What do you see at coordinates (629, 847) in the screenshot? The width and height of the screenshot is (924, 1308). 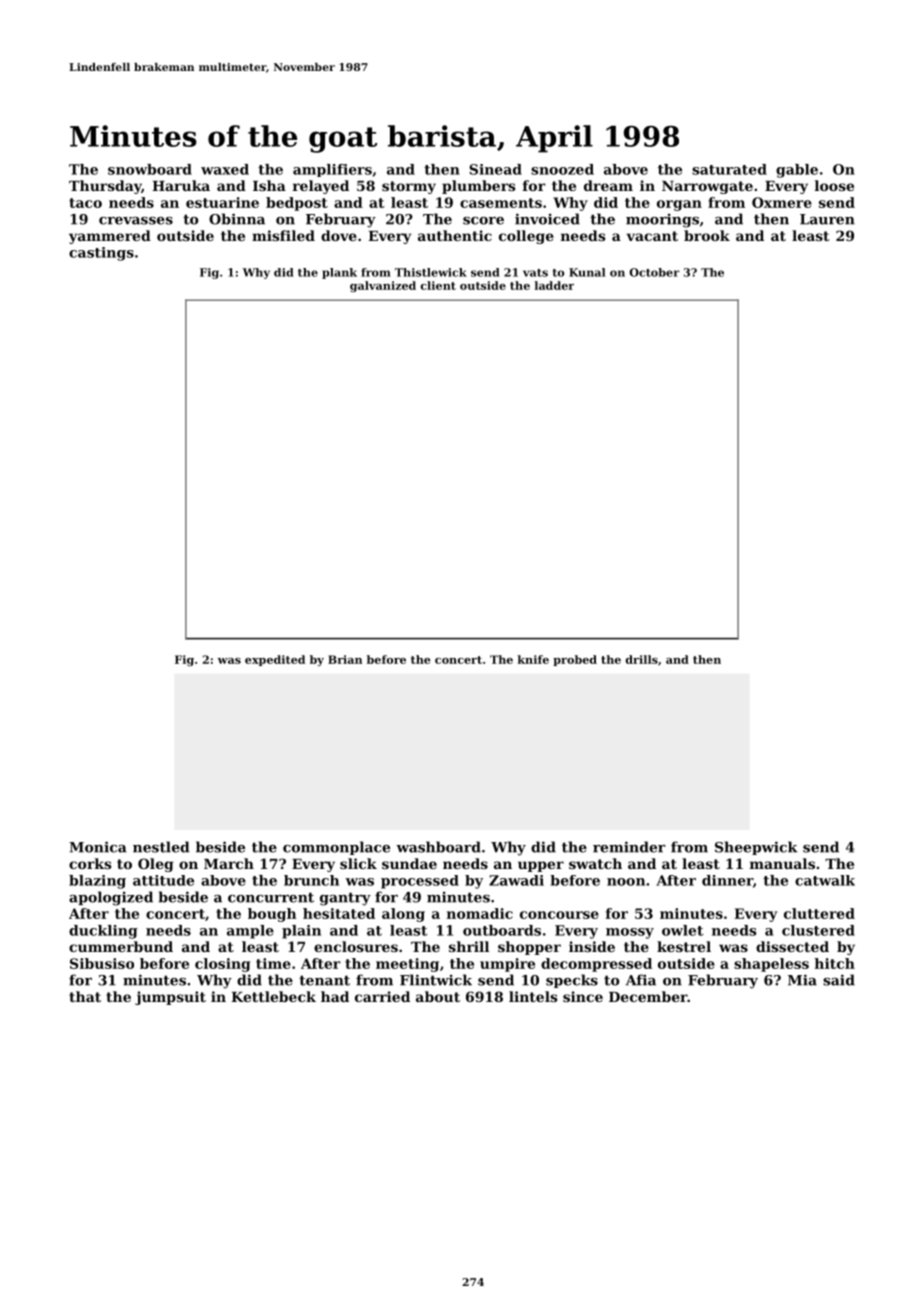 I see `reminder` at bounding box center [629, 847].
